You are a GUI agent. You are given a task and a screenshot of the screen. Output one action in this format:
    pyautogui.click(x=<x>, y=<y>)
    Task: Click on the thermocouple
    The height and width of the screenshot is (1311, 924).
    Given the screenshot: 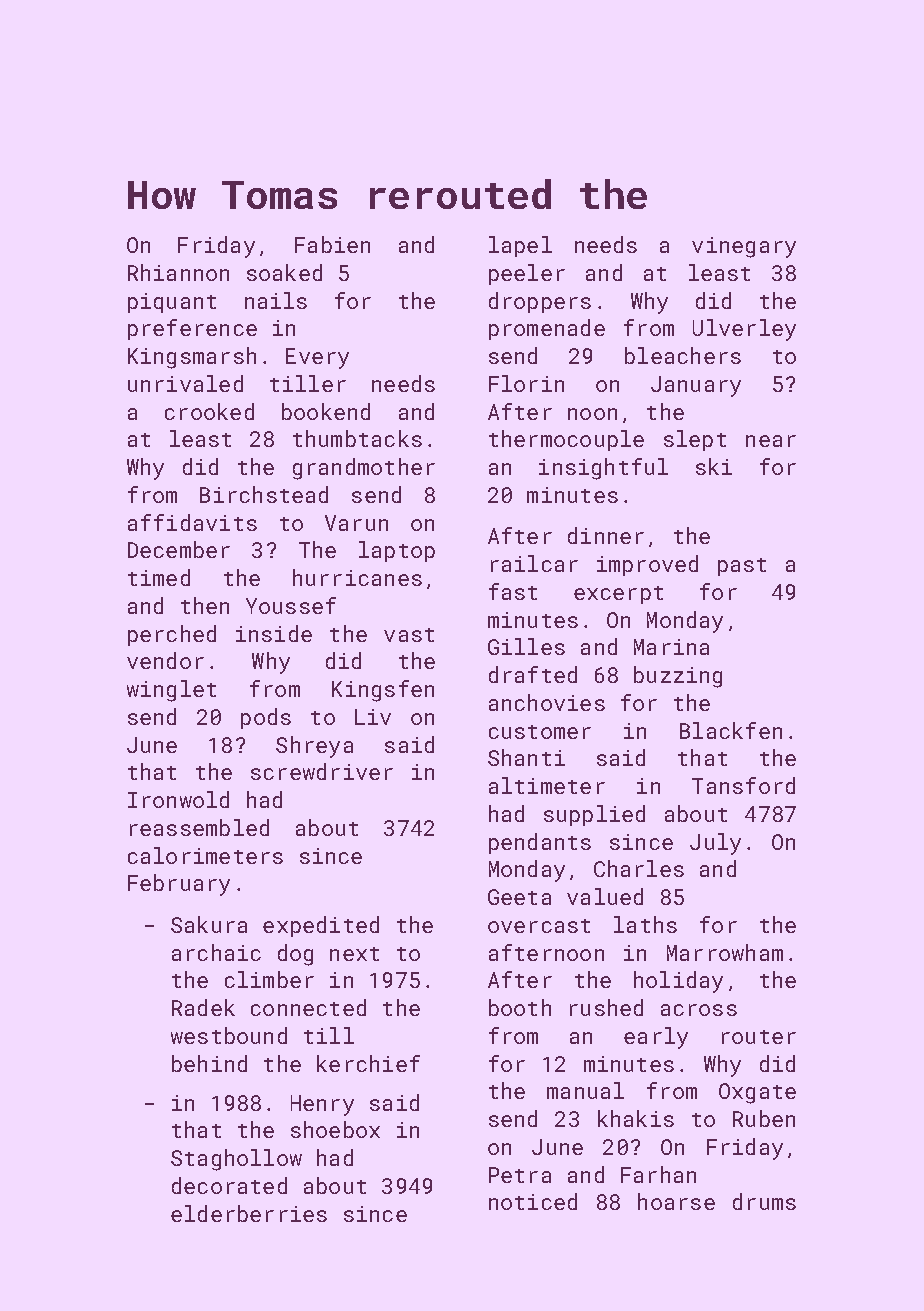 What is the action you would take?
    pyautogui.click(x=566, y=440)
